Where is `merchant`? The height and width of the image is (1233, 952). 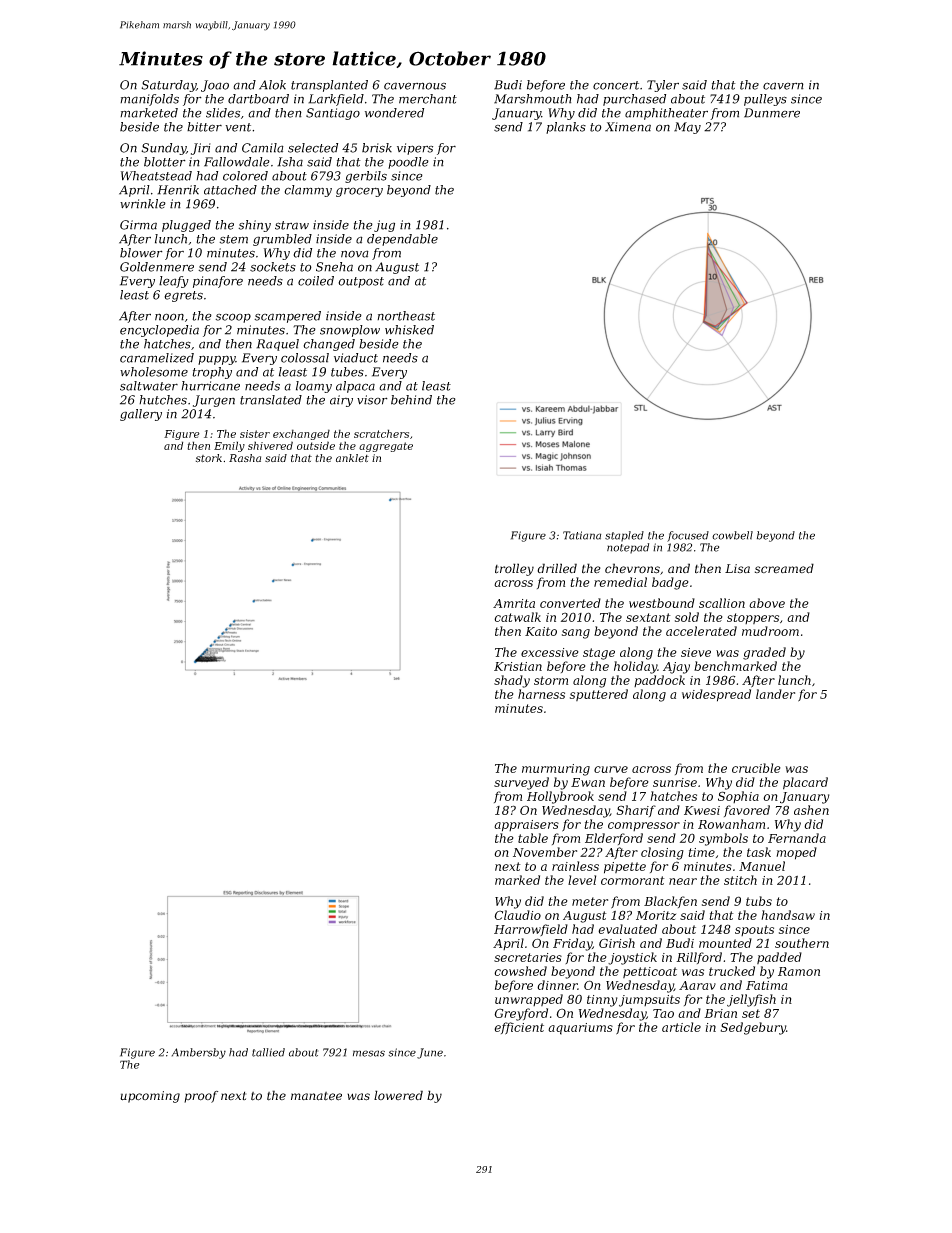 merchant is located at coordinates (428, 99).
